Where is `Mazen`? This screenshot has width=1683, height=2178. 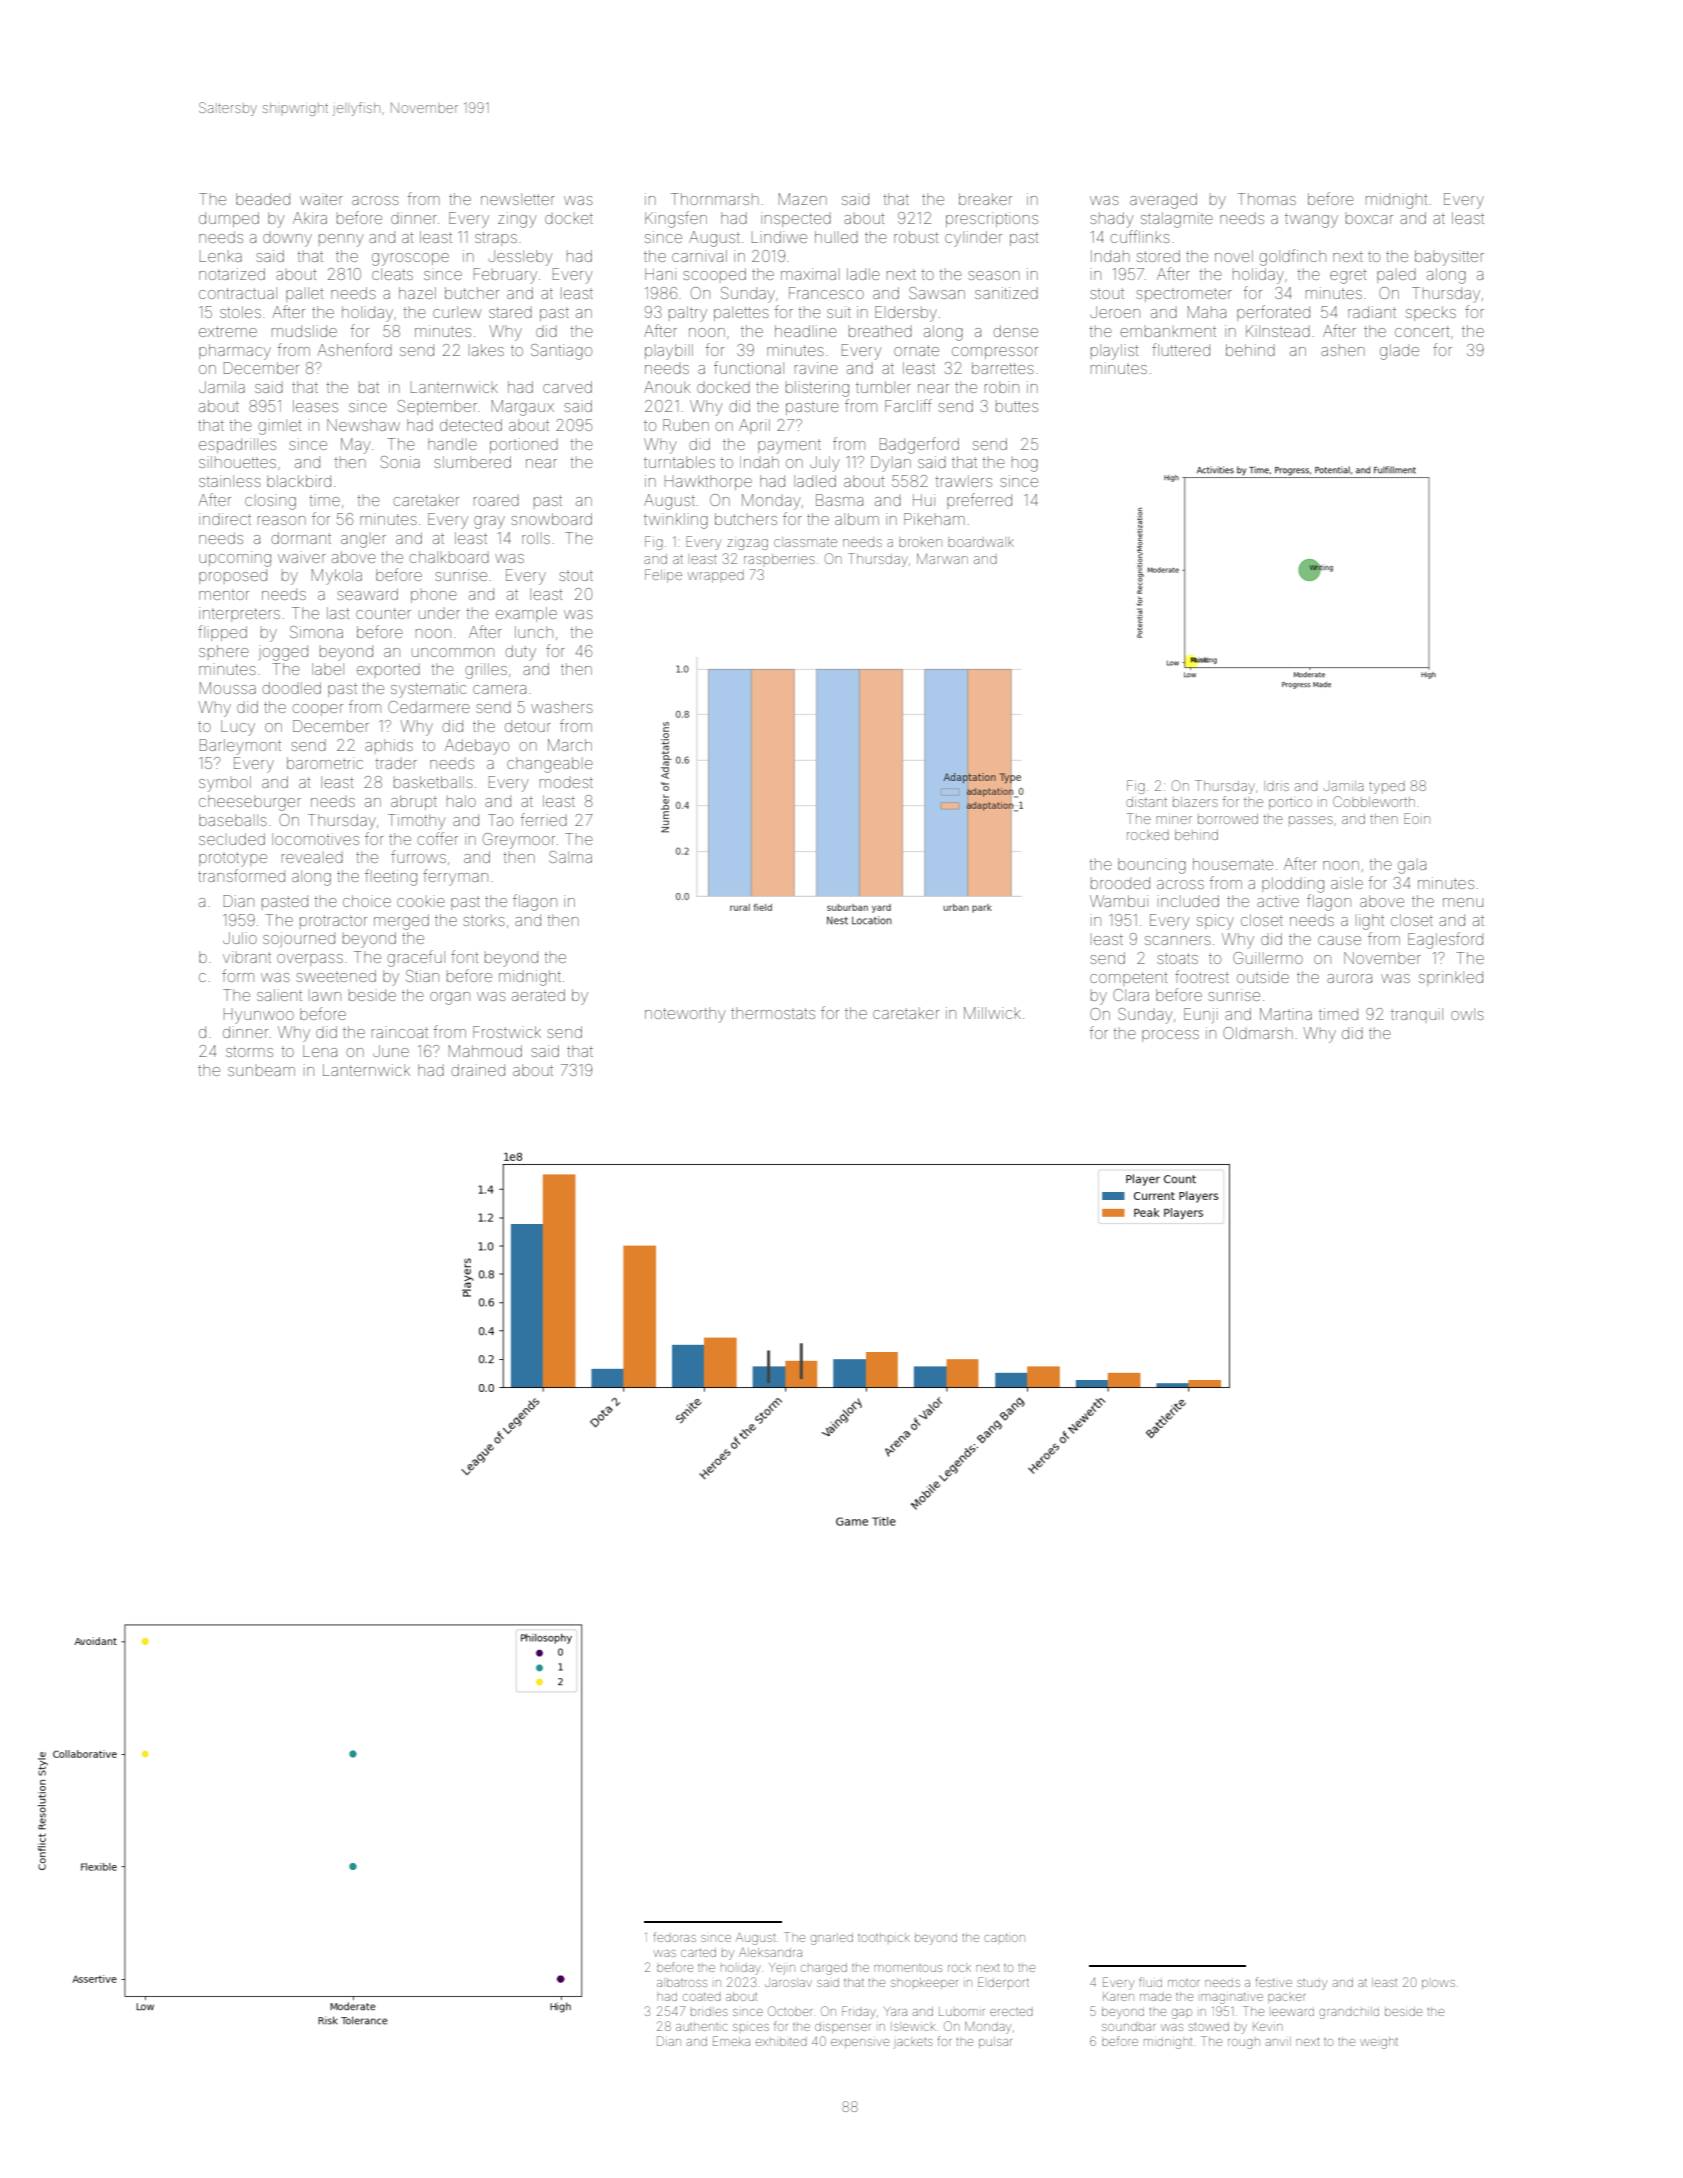
Mazen is located at coordinates (803, 199).
